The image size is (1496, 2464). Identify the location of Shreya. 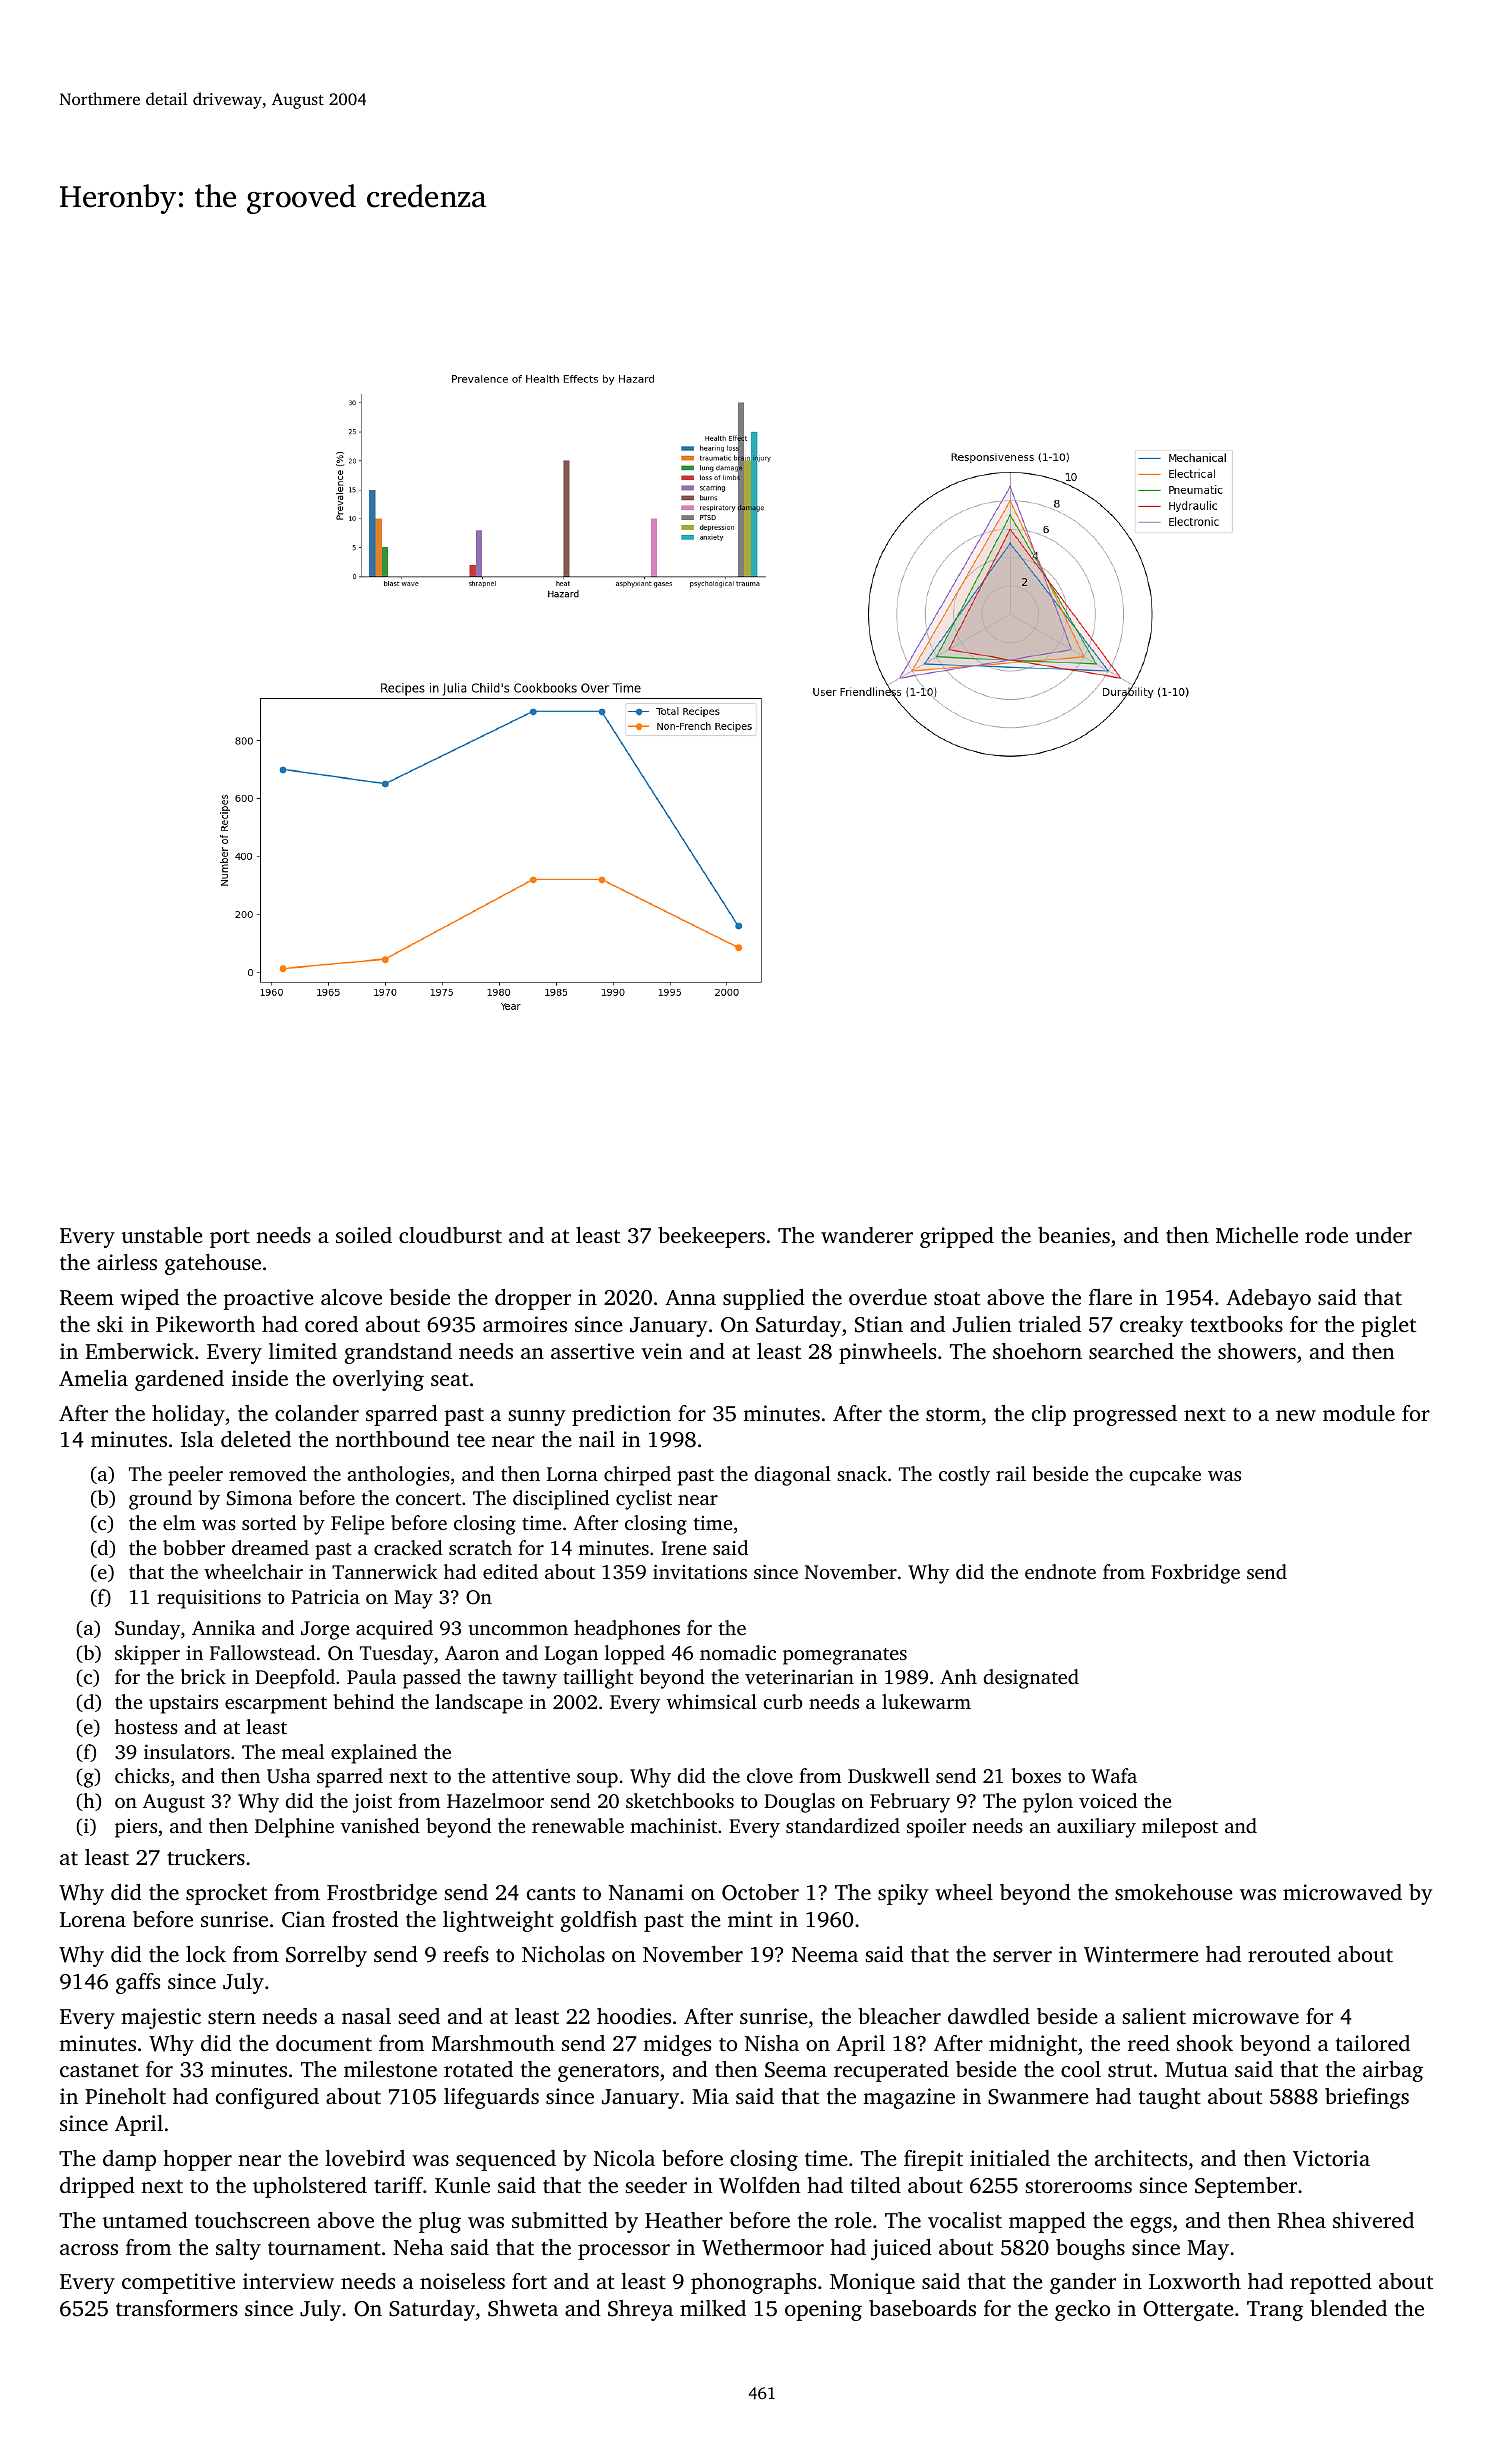
(640, 2310).
